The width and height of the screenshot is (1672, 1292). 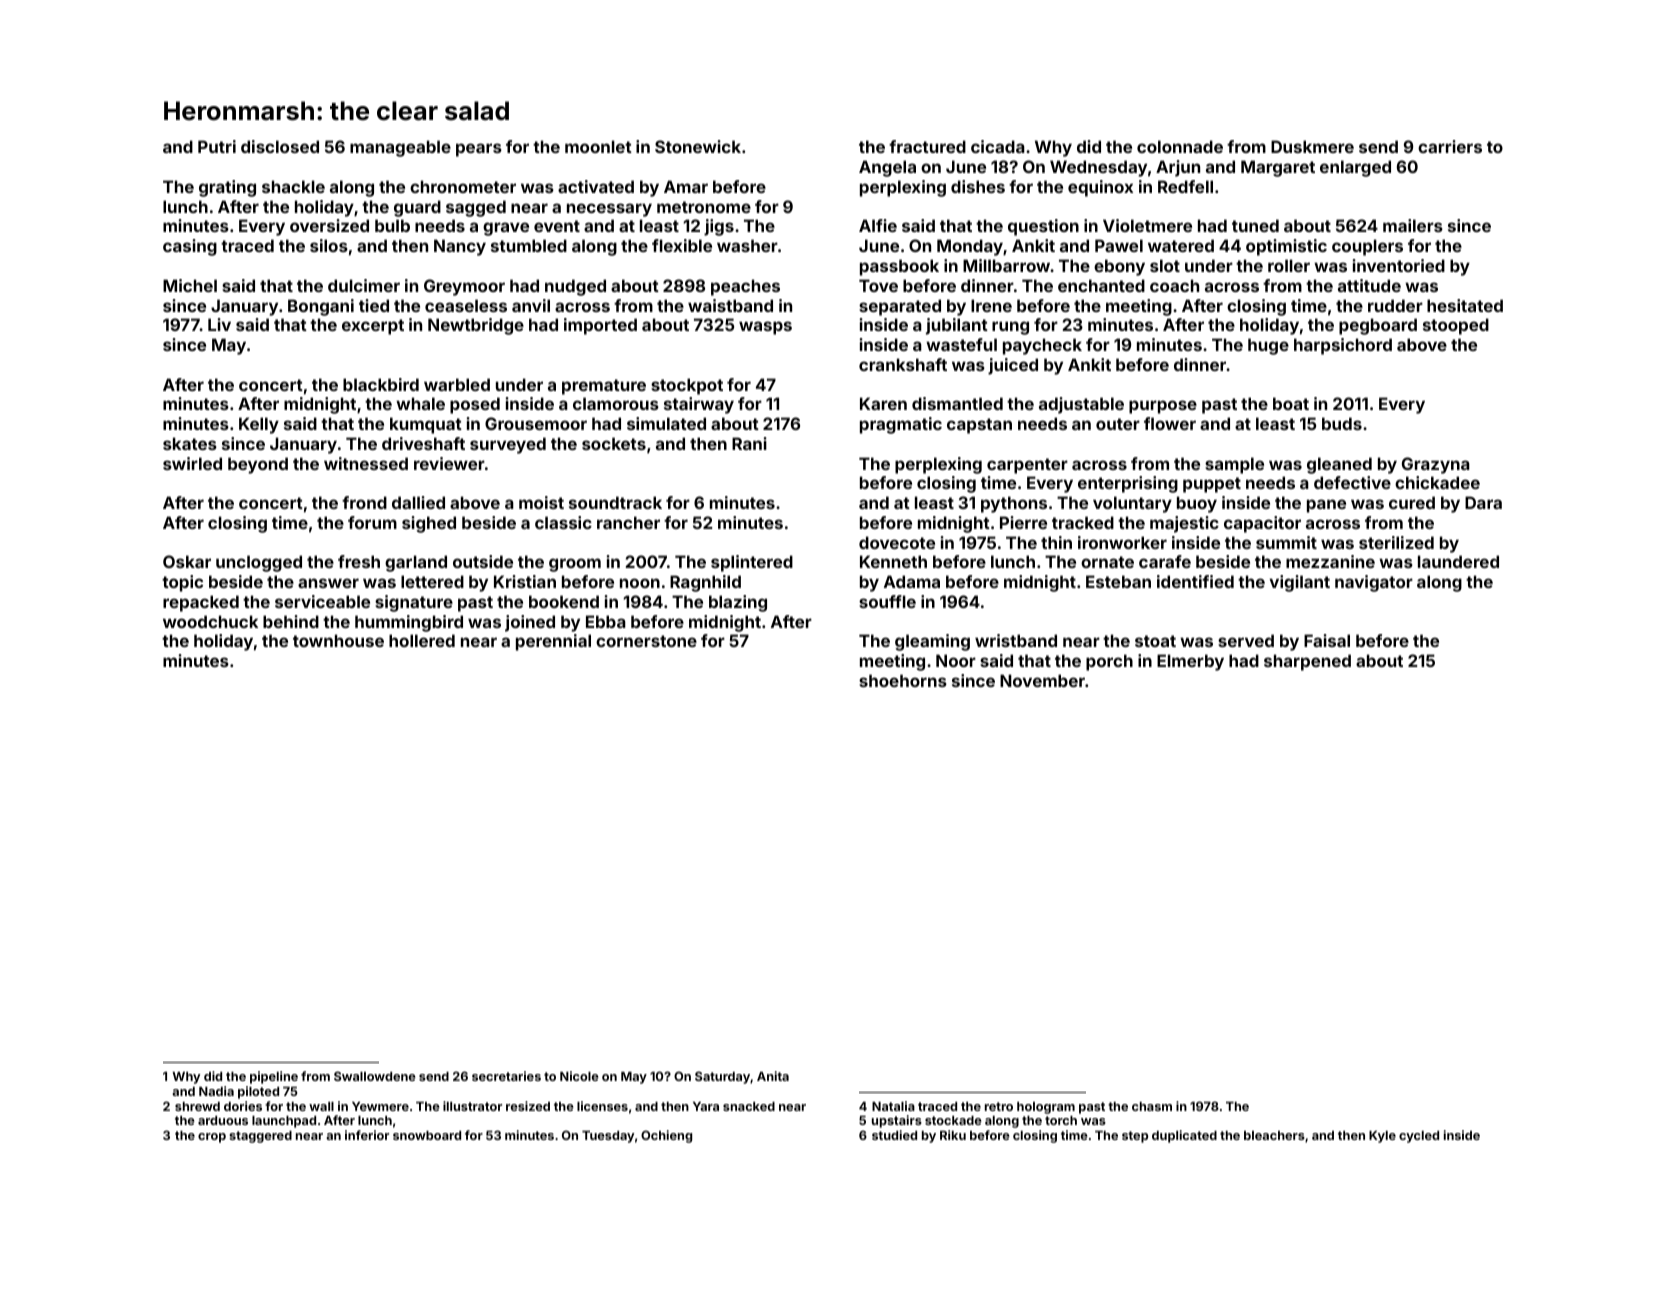 I want to click on hollered, so click(x=422, y=640).
